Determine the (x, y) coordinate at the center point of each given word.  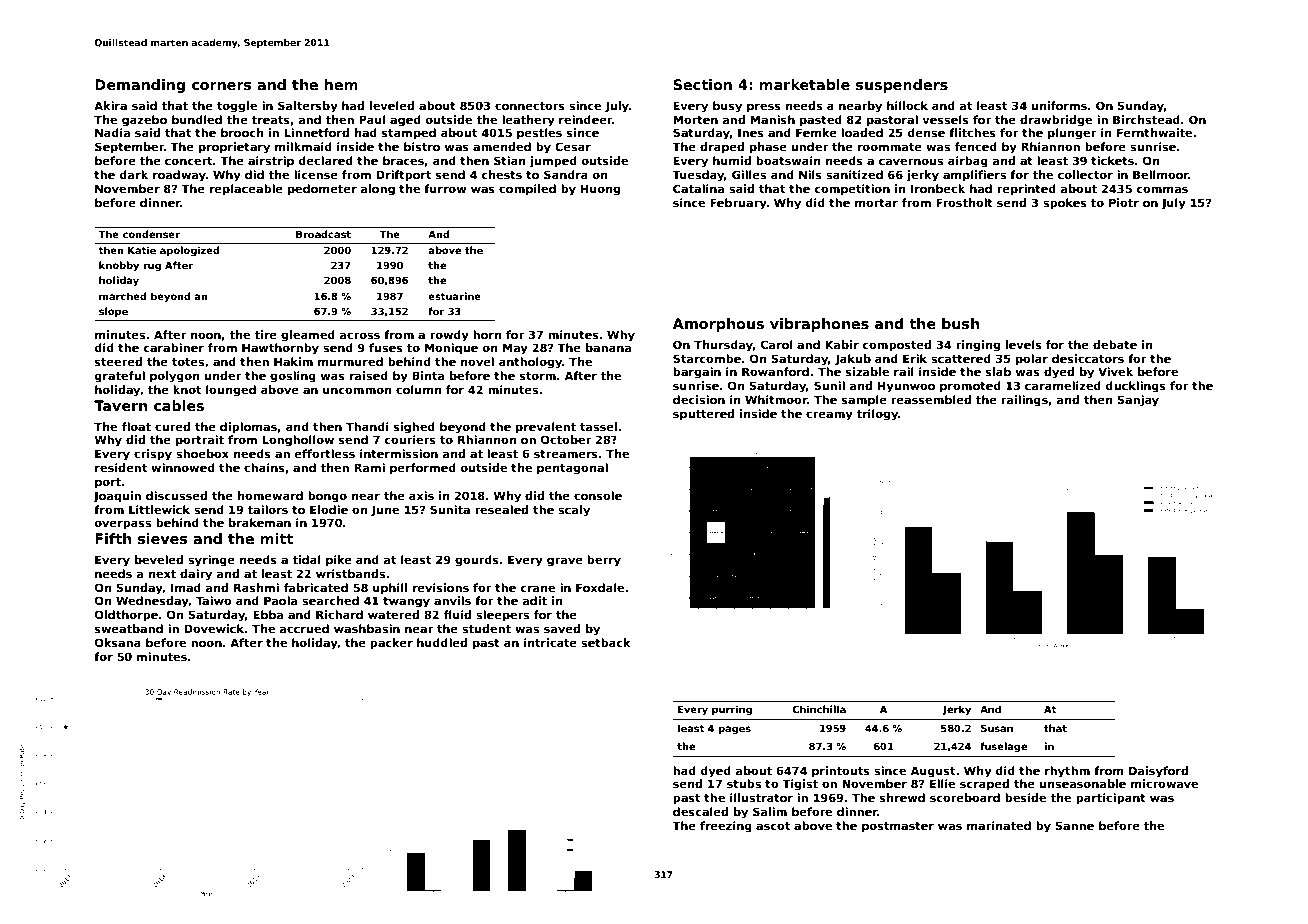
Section (702, 84)
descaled (700, 811)
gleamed (308, 336)
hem (341, 84)
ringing (978, 346)
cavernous (911, 161)
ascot (773, 826)
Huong (600, 190)
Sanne (1075, 825)
